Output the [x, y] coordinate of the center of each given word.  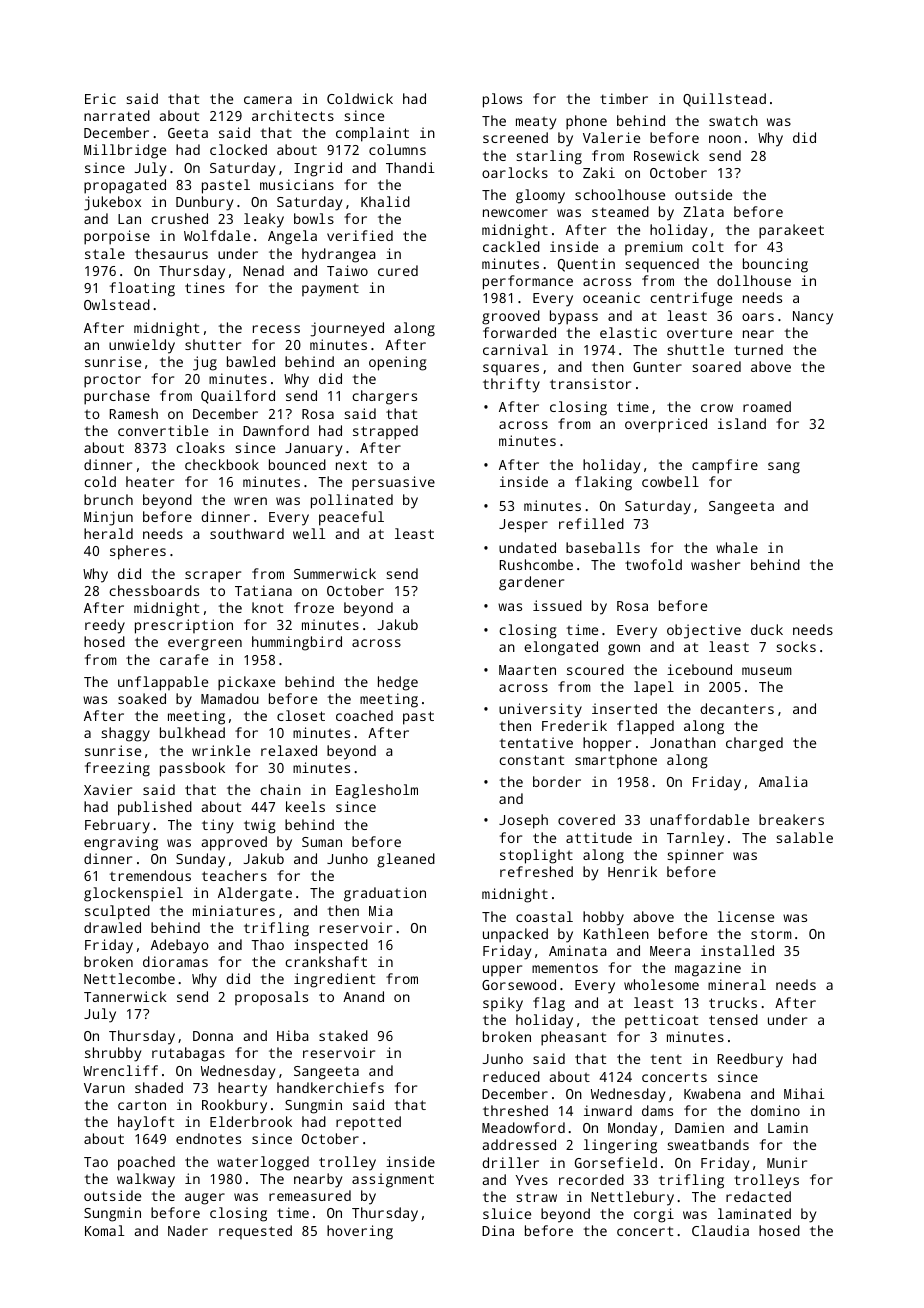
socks [796, 646]
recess [276, 329]
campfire [725, 466]
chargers [384, 397]
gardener [531, 583]
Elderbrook [251, 1121]
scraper [213, 577]
